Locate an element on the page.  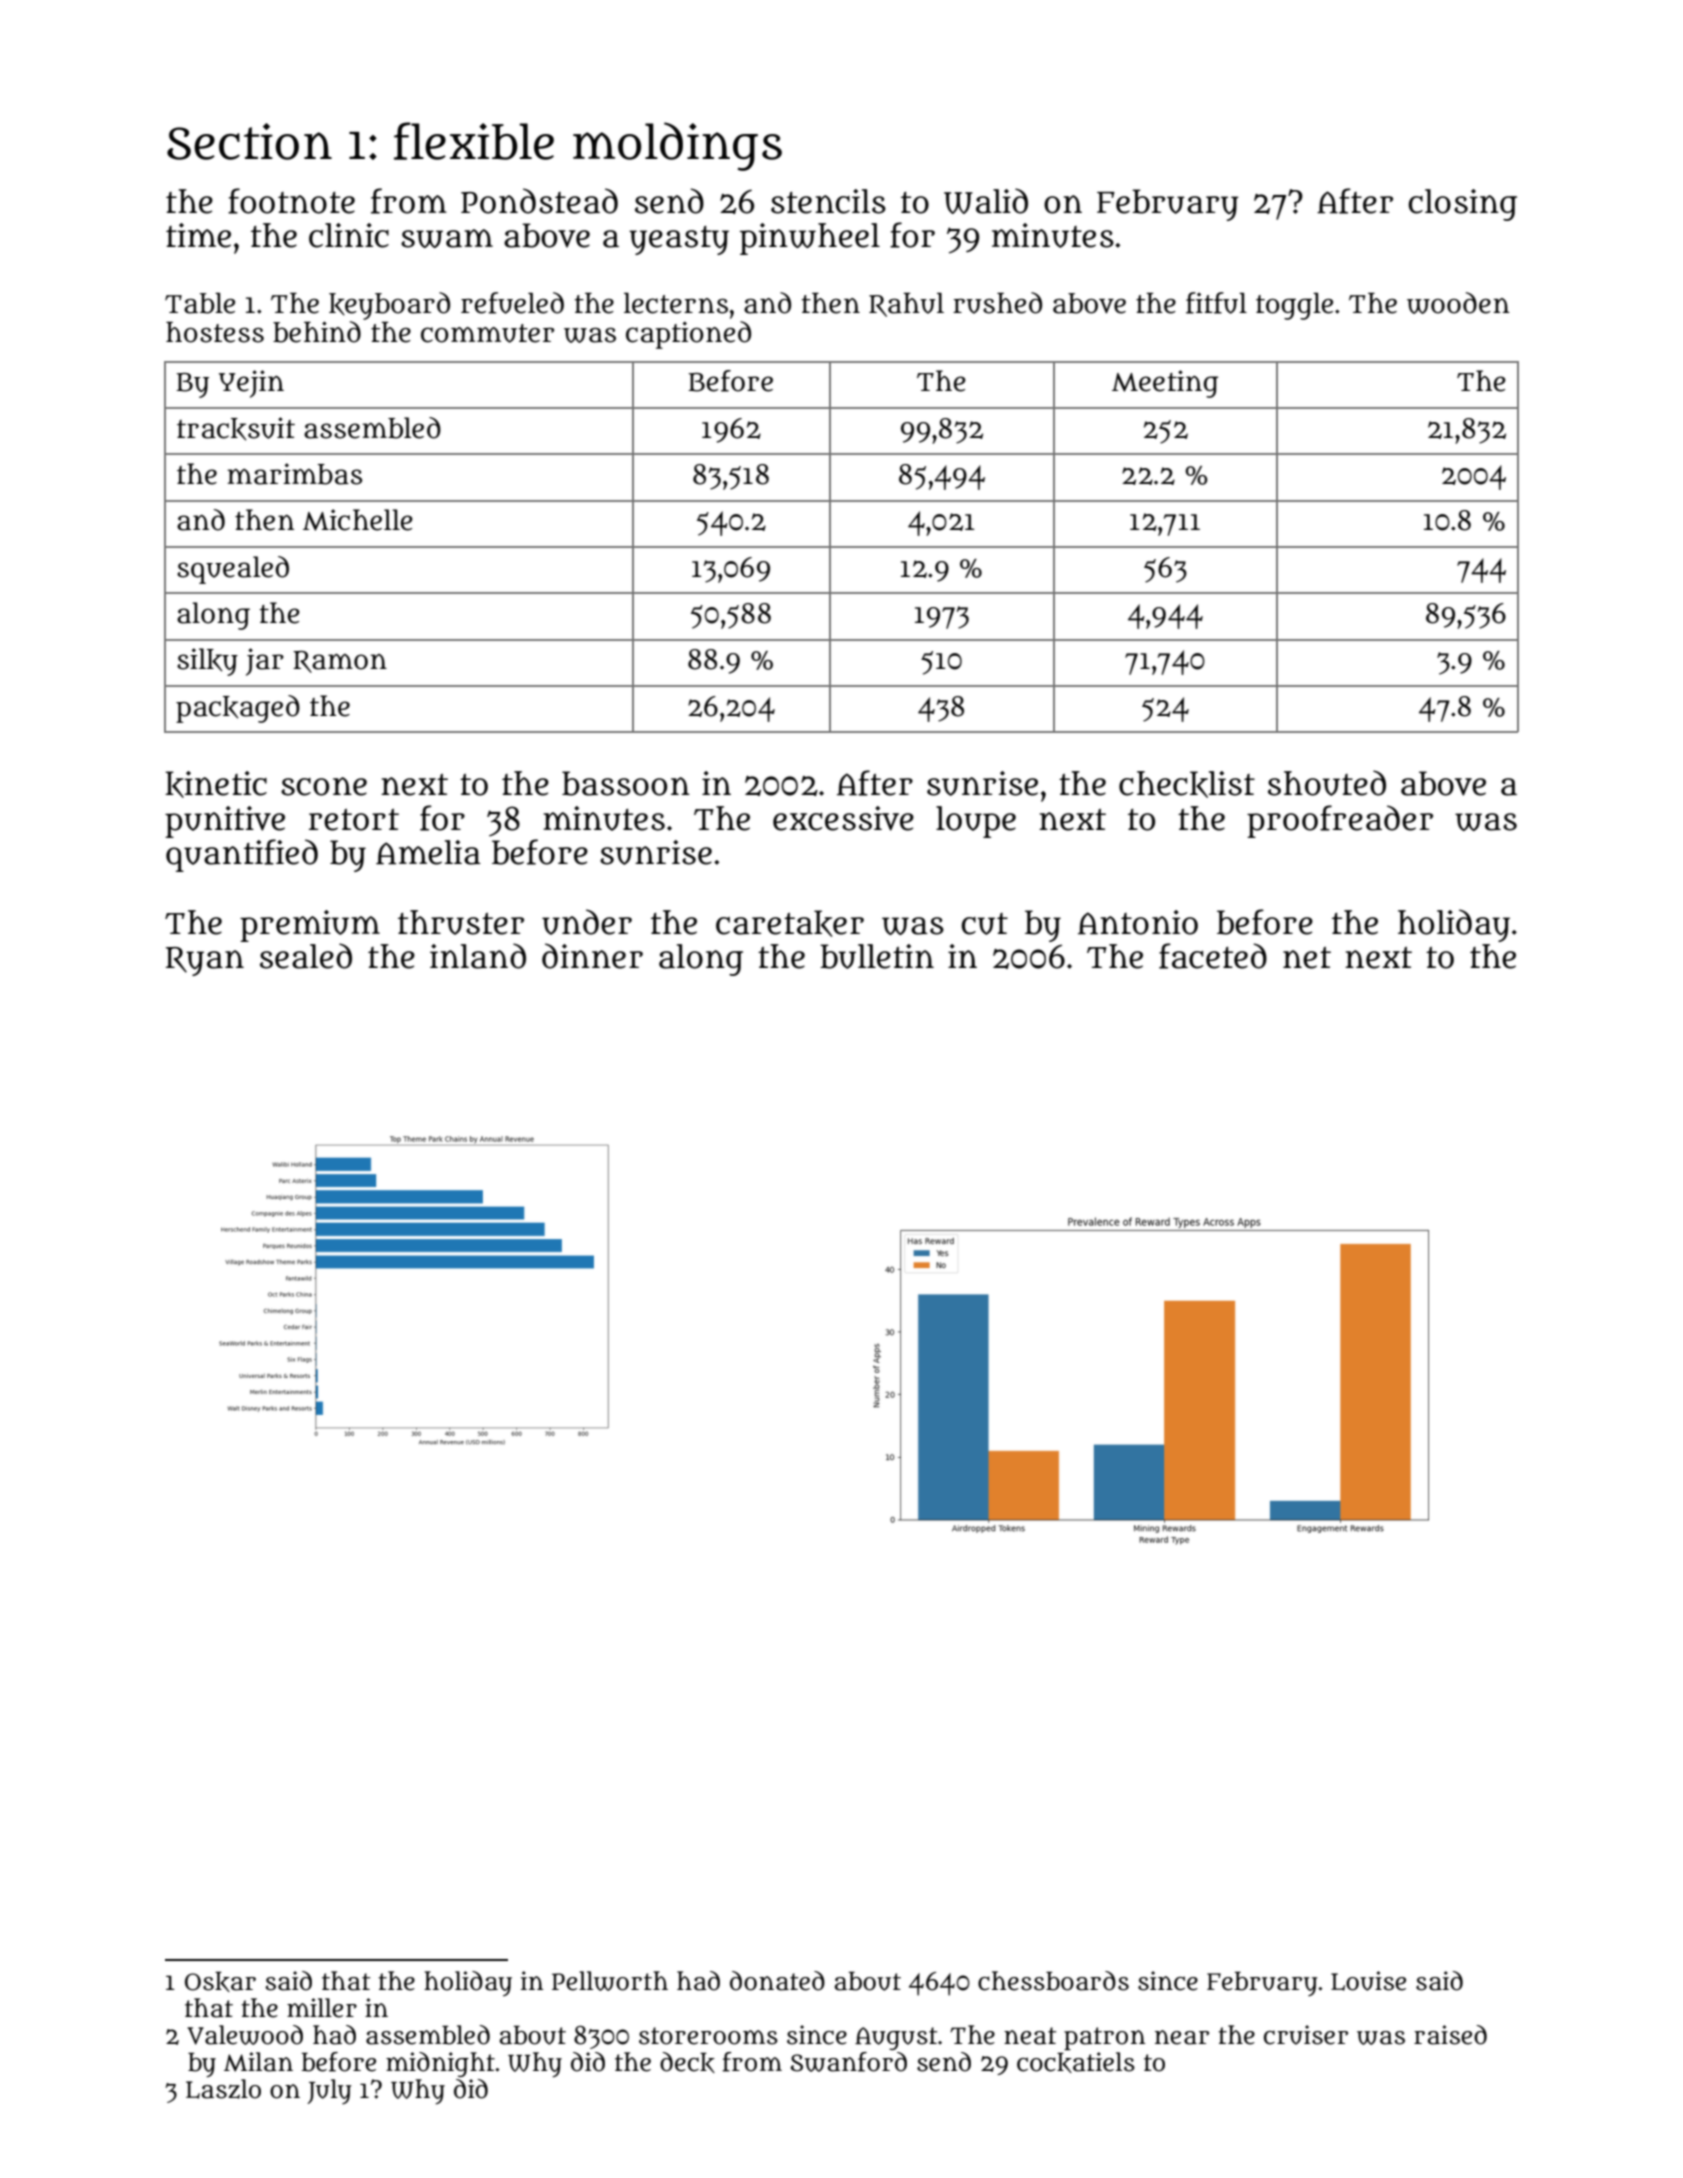
footnote is located at coordinates (291, 201).
